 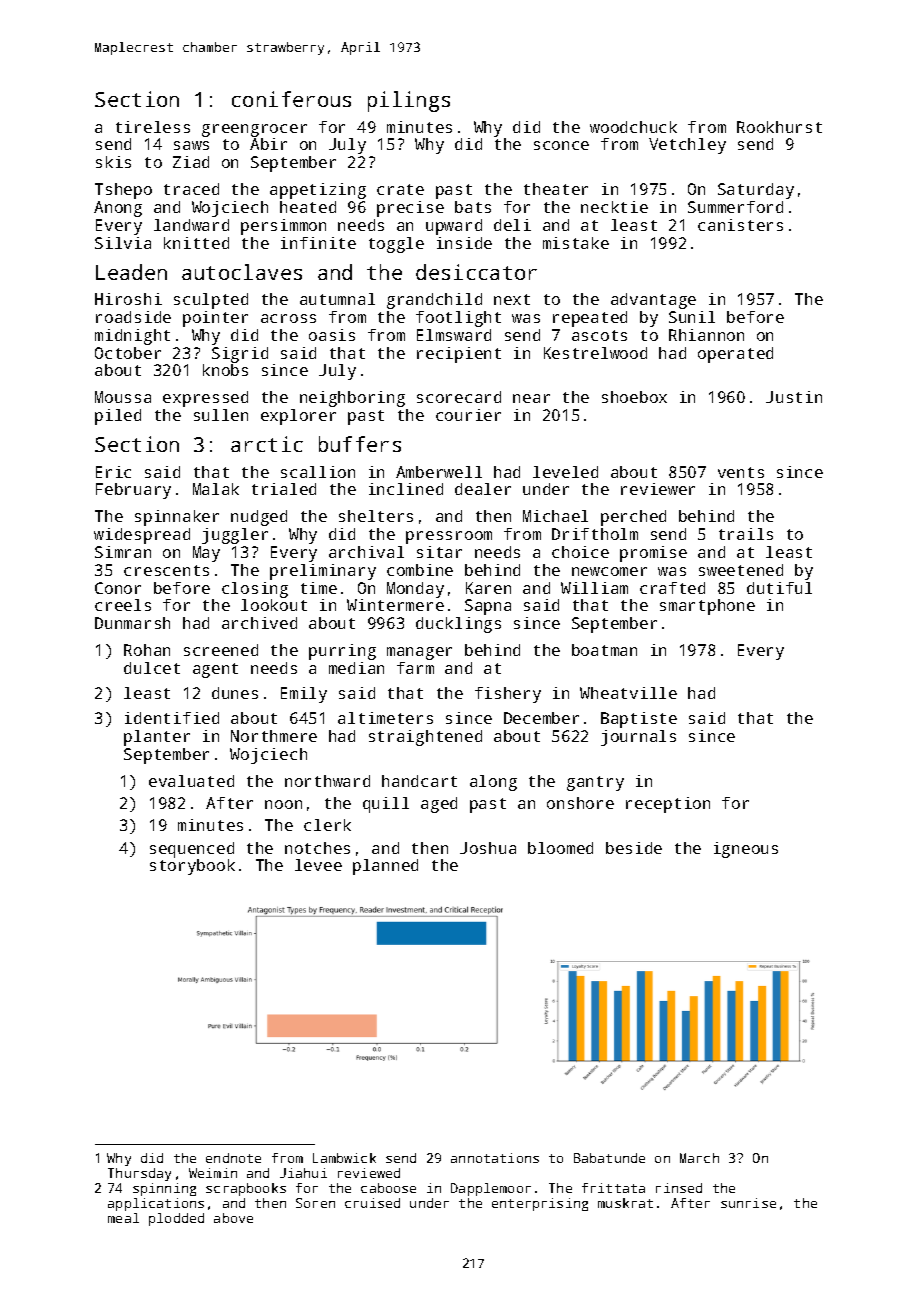 What do you see at coordinates (746, 850) in the document?
I see `igneous` at bounding box center [746, 850].
